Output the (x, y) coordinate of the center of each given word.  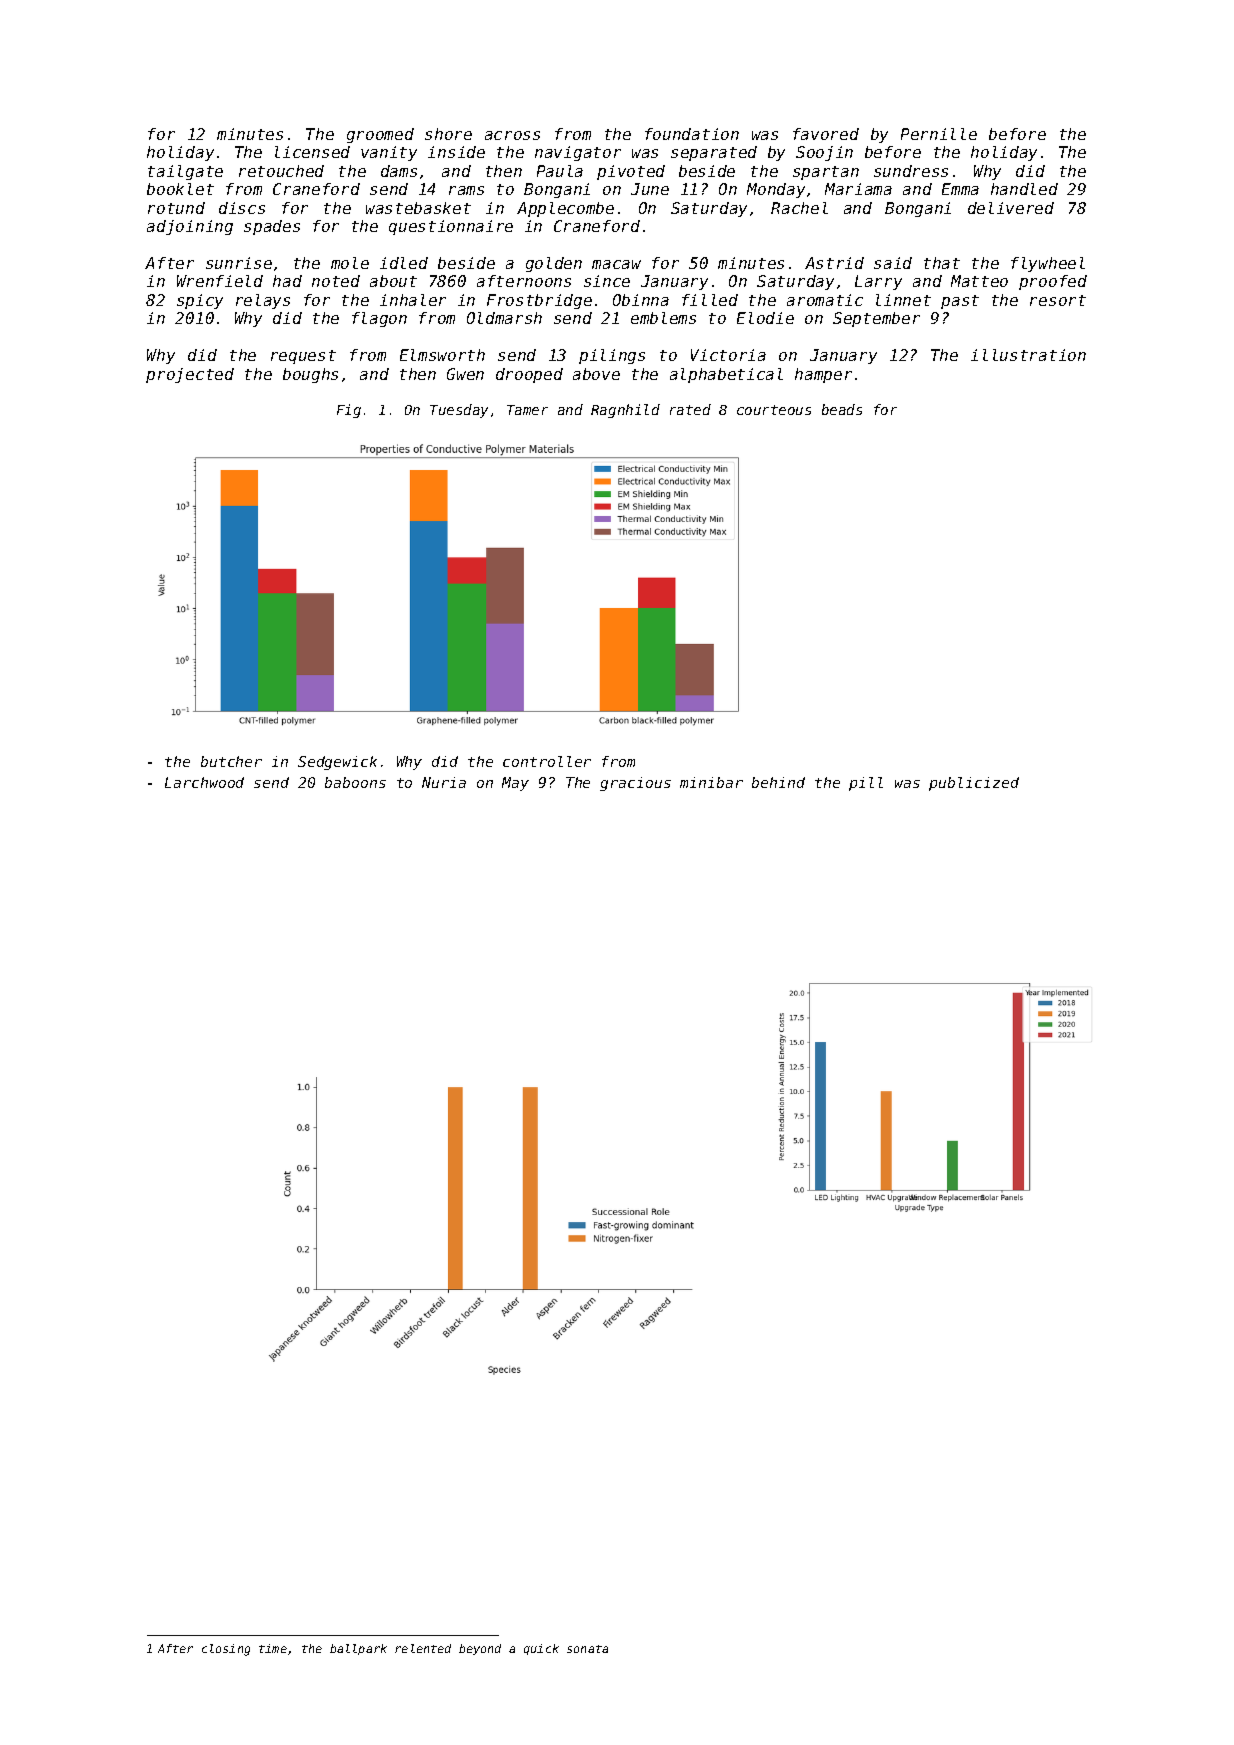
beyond (480, 1649)
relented (423, 1648)
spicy (200, 301)
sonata (587, 1649)
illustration (1028, 355)
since (607, 281)
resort (1058, 300)
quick (541, 1649)
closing (226, 1650)
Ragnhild (625, 411)
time (273, 1648)
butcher (231, 761)
